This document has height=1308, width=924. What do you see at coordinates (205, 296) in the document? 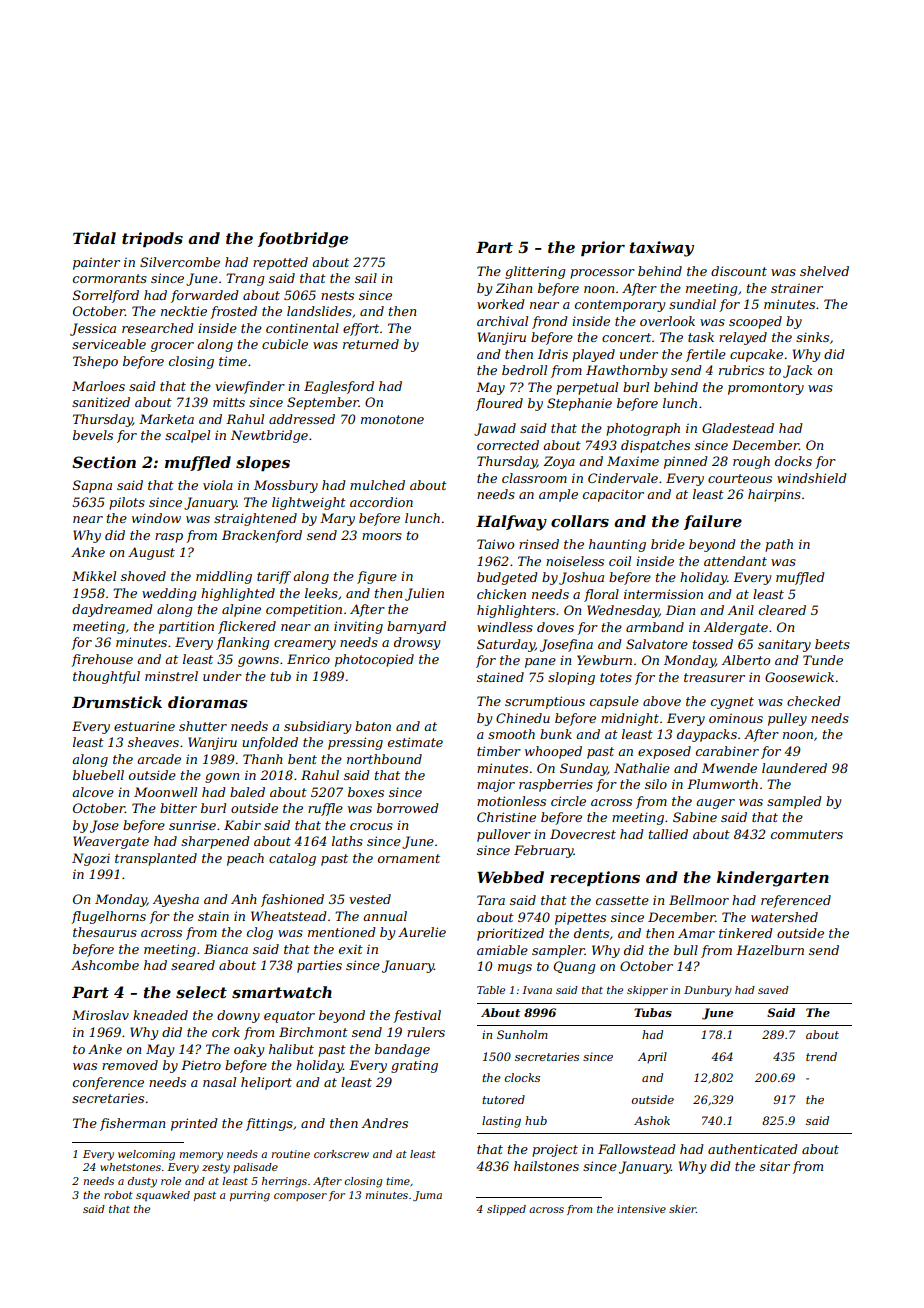
I see `forwarded` at bounding box center [205, 296].
